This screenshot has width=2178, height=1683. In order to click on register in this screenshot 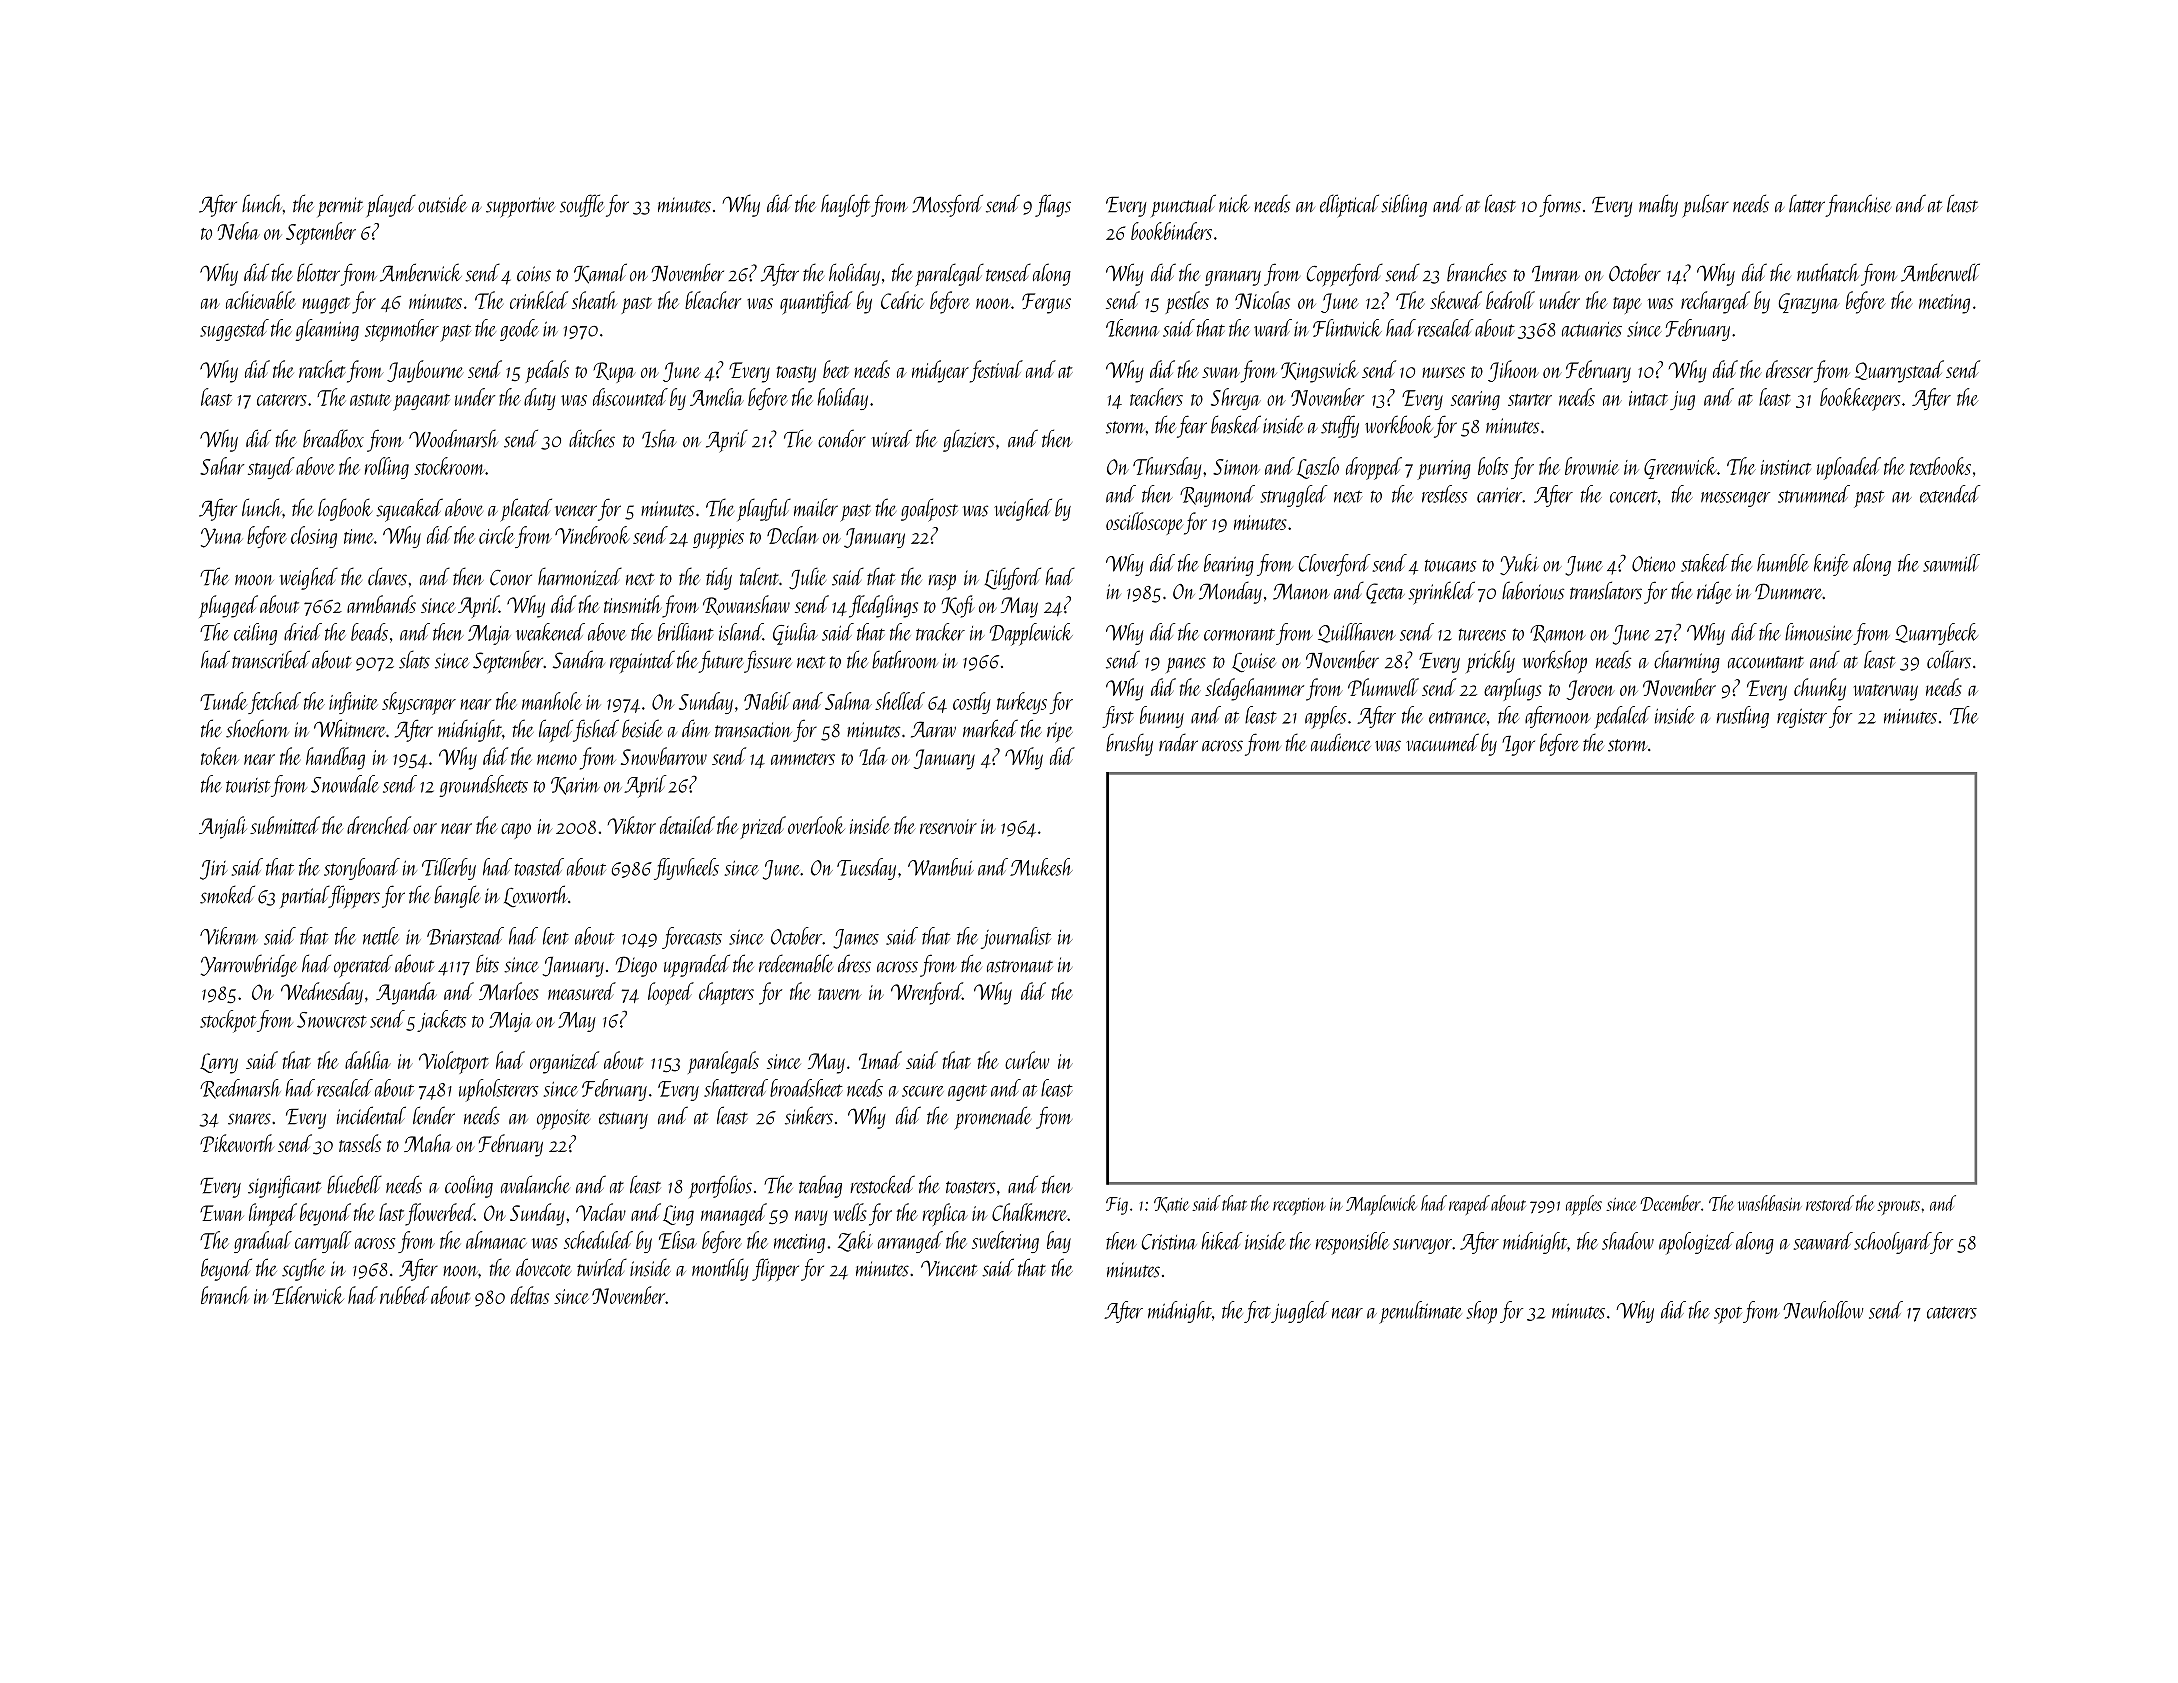, I will do `click(1802, 718)`.
